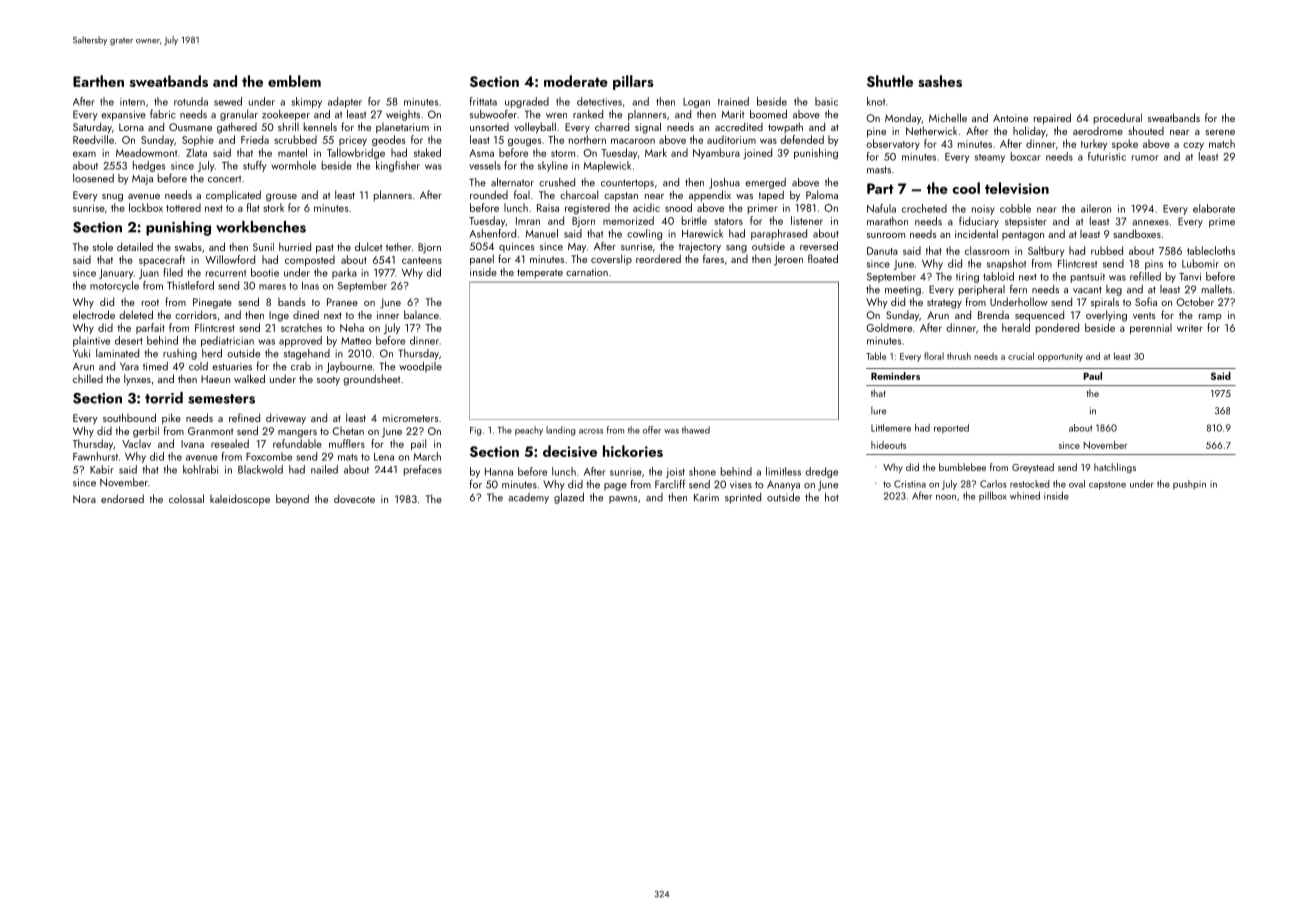 The width and height of the screenshot is (1308, 924). What do you see at coordinates (421, 314) in the screenshot?
I see `balance` at bounding box center [421, 314].
